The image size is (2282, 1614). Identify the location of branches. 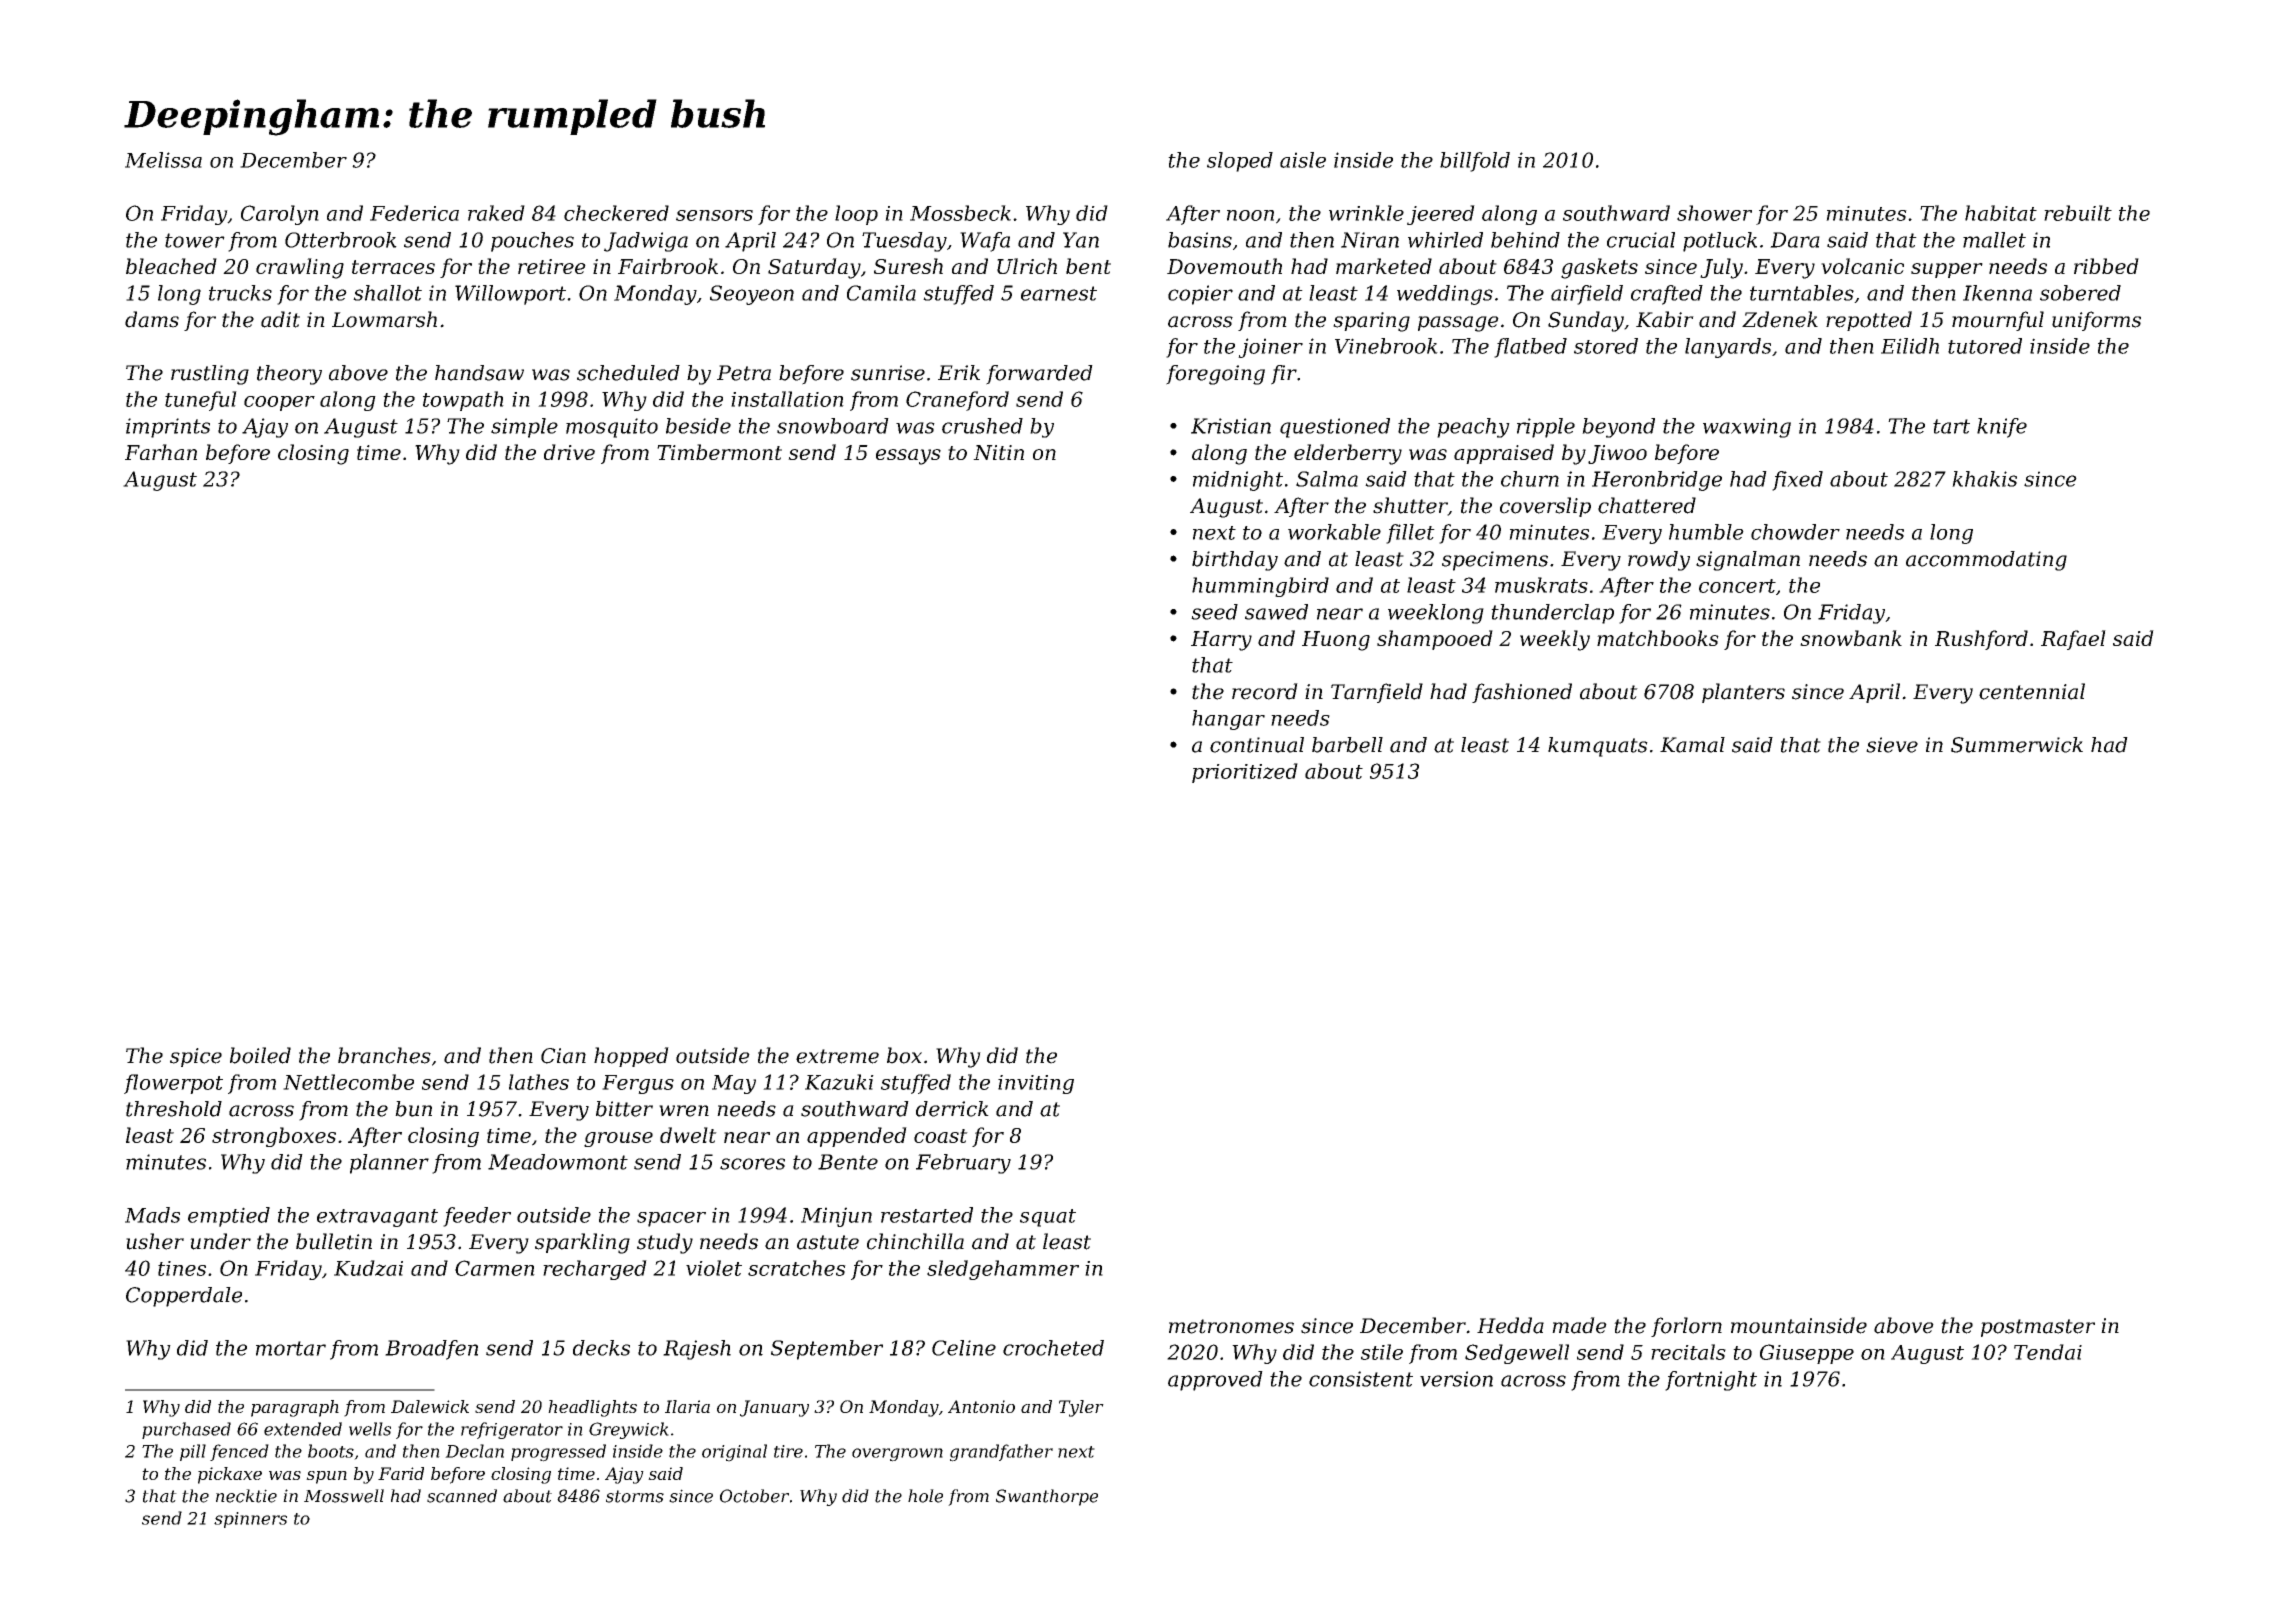
(384, 1055).
